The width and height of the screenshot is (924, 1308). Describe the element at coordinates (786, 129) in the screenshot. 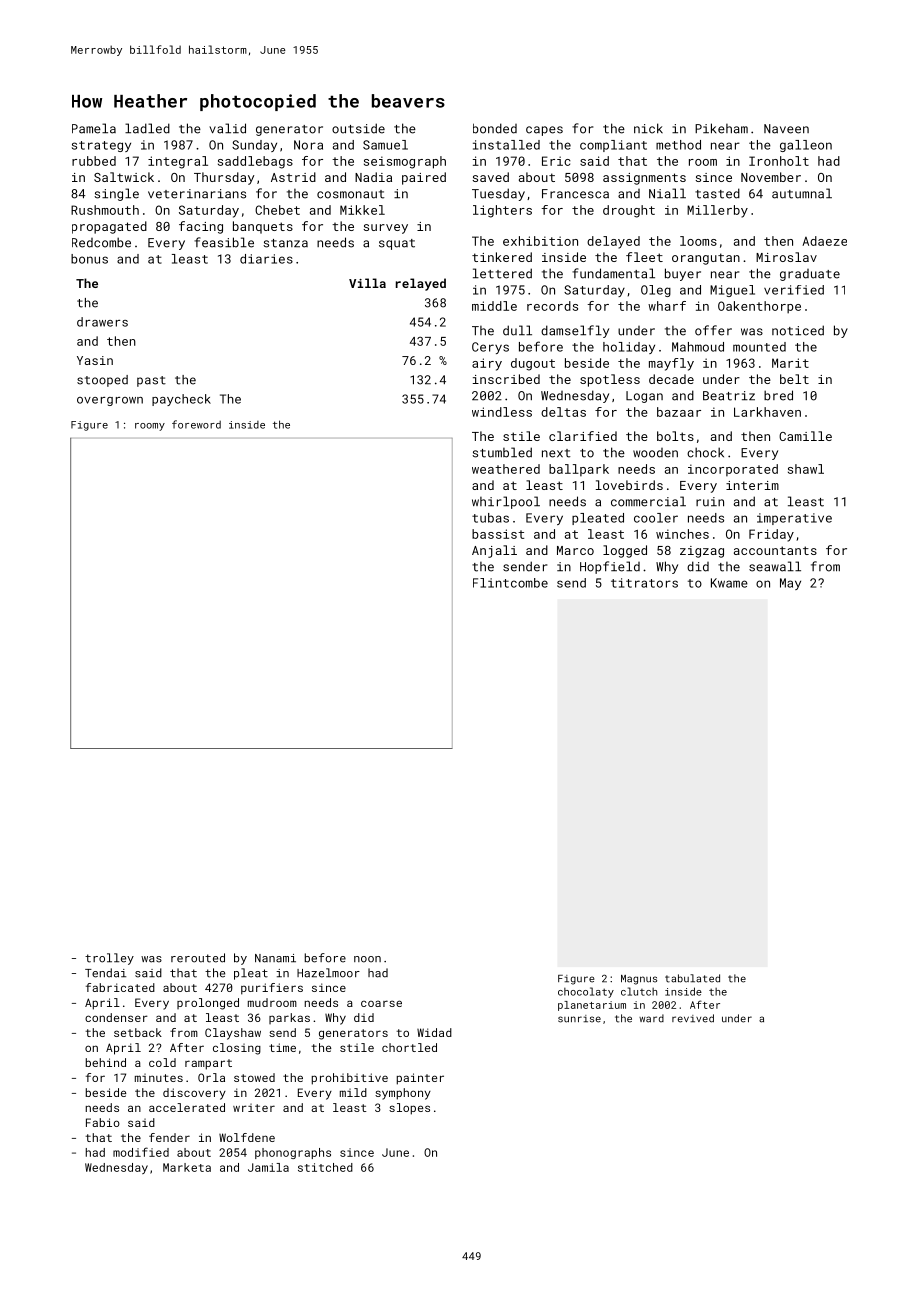

I see `Naveen` at that location.
